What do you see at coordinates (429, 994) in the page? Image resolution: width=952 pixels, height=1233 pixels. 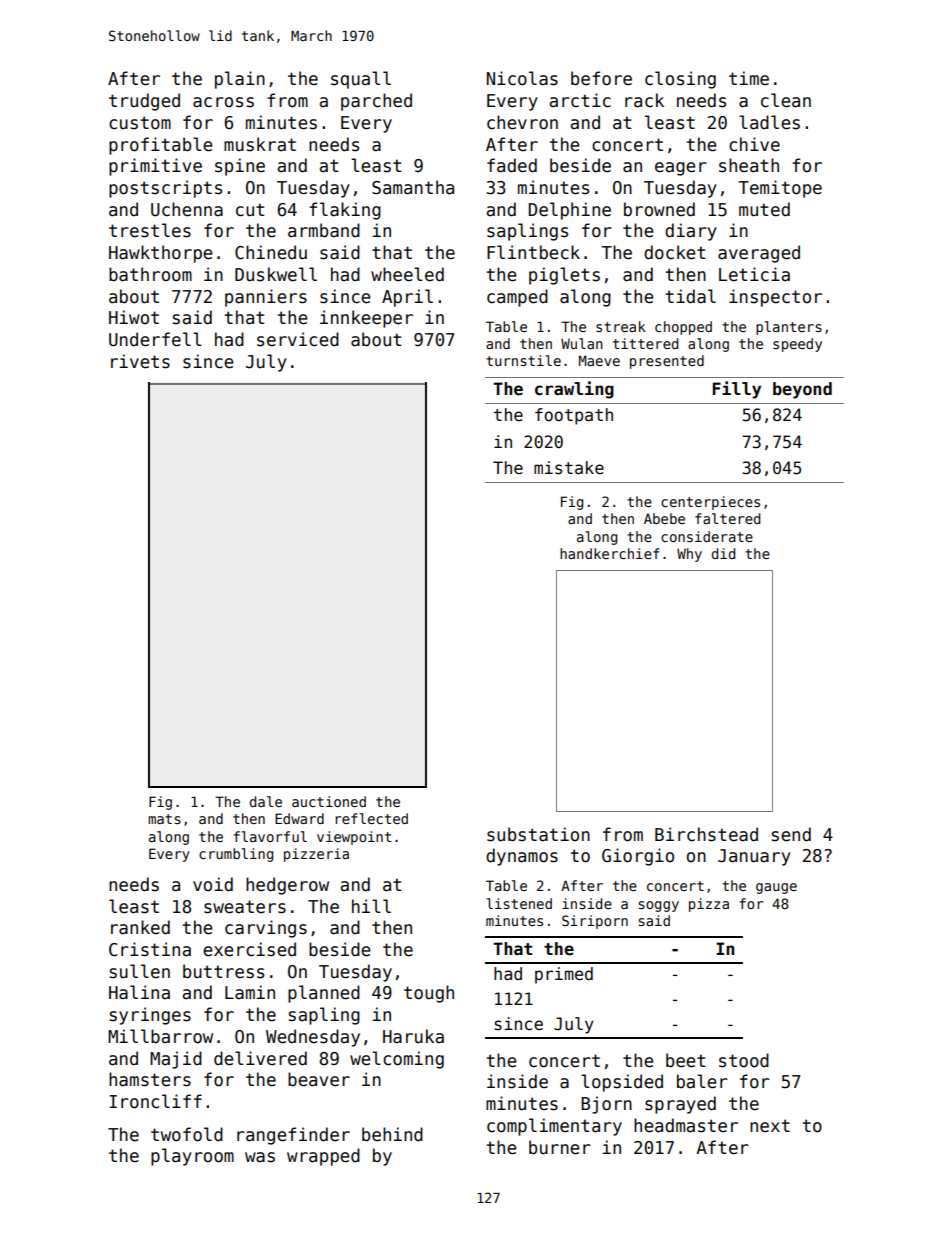 I see `tough` at bounding box center [429, 994].
